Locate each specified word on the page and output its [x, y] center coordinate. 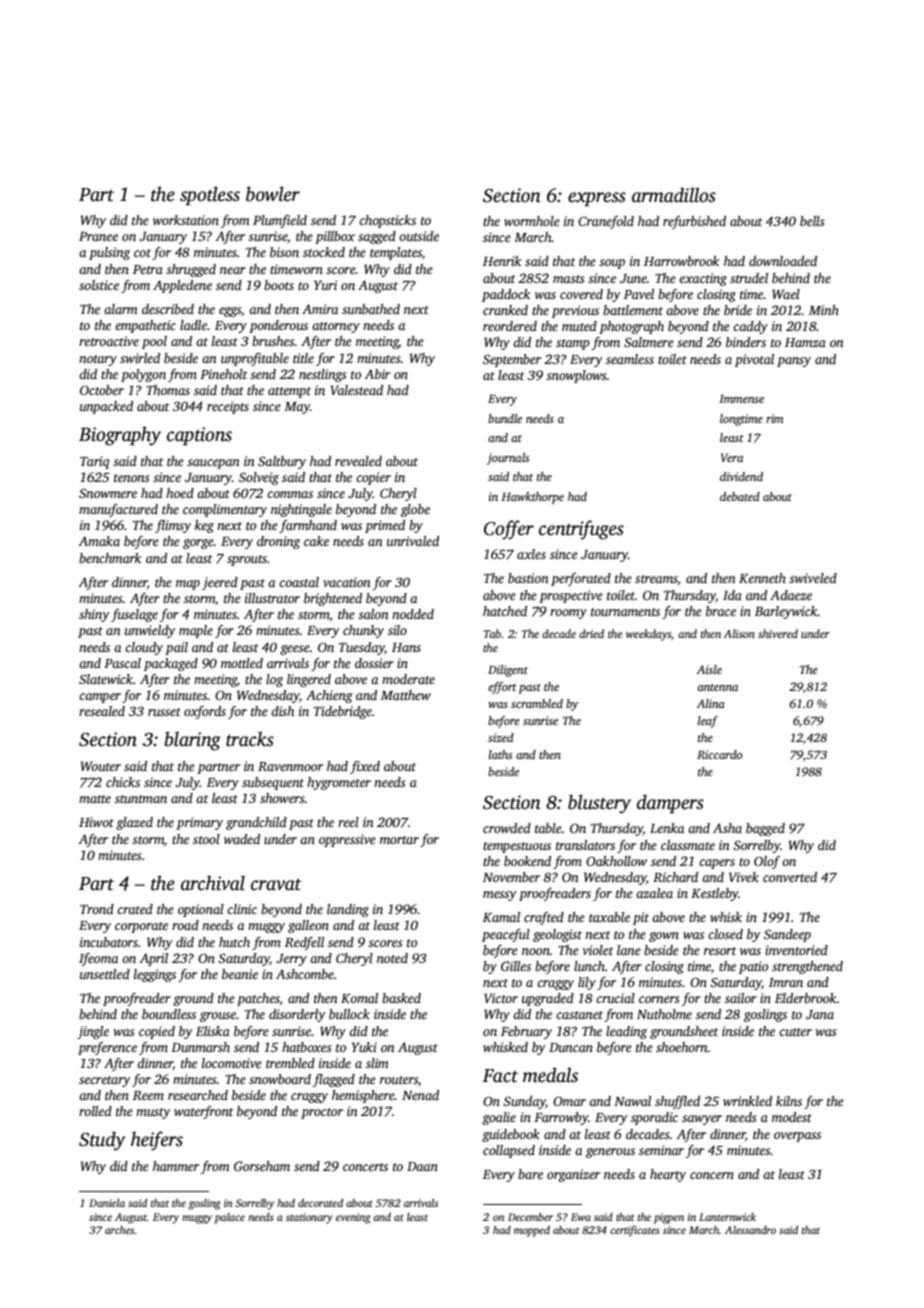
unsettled [105, 974]
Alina [711, 703]
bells [812, 221]
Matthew [406, 695]
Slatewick [106, 679]
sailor [741, 998]
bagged [765, 829]
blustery [599, 804]
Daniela [107, 1203]
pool [154, 342]
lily [587, 983]
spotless [210, 196]
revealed [358, 461]
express [597, 199]
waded [242, 839]
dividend [741, 476]
